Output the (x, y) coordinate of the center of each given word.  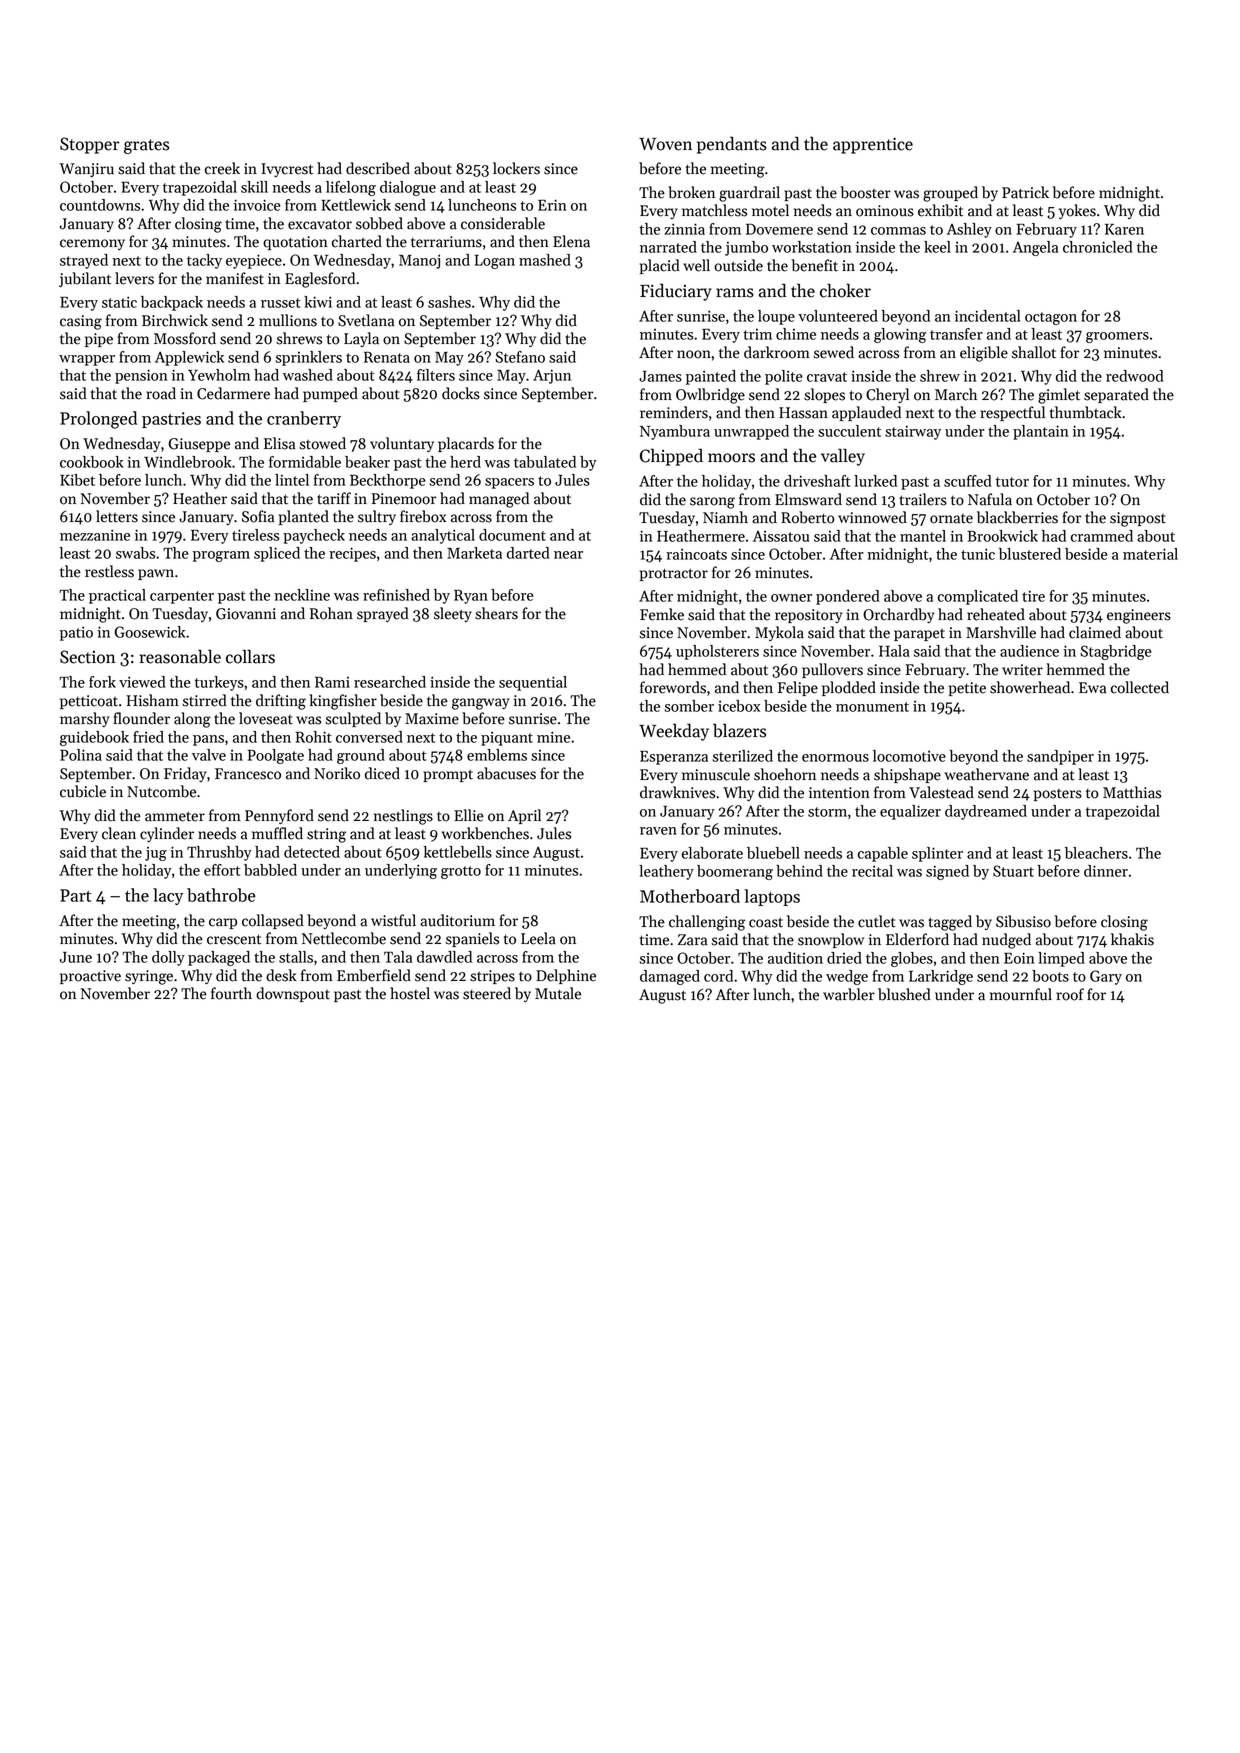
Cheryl (887, 395)
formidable (305, 462)
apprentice (873, 145)
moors (731, 458)
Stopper (89, 145)
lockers (516, 168)
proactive (90, 977)
